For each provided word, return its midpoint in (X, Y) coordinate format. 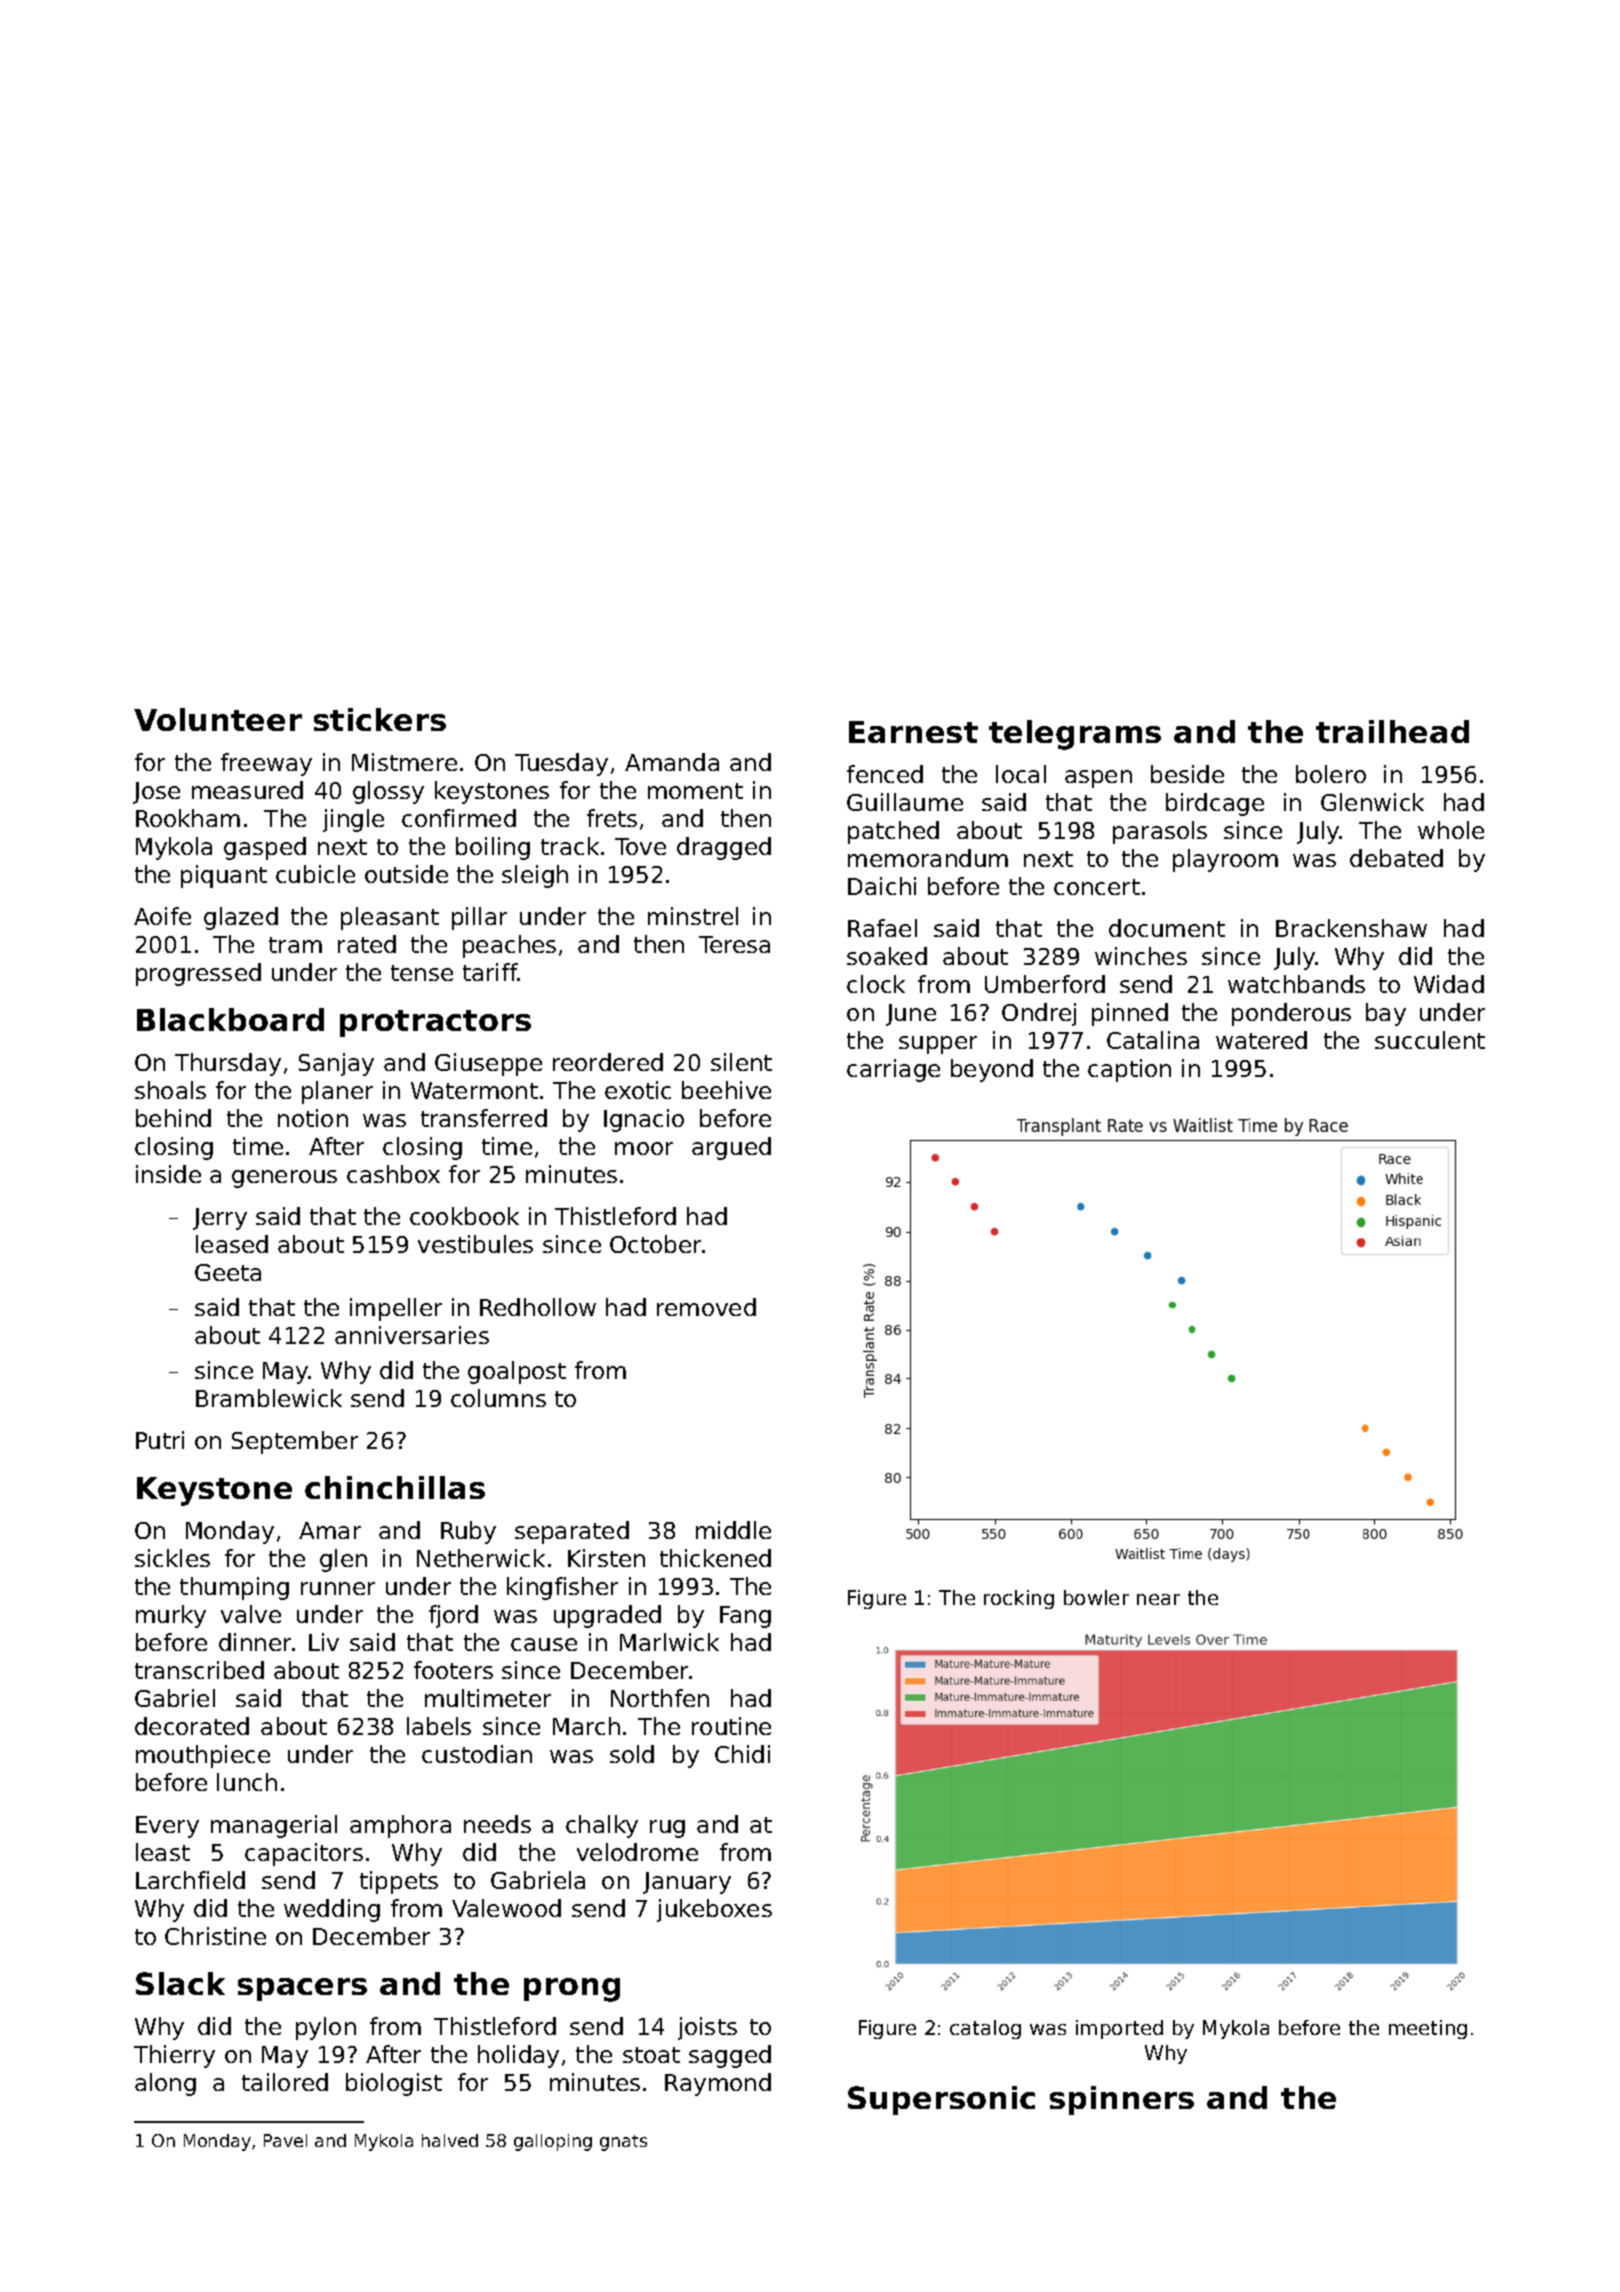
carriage (893, 1070)
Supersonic (941, 2100)
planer (337, 1092)
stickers (380, 719)
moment (695, 791)
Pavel (285, 2140)
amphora (400, 1826)
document (1167, 928)
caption (1129, 1070)
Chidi (742, 1754)
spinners (1122, 2100)
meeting (1428, 2029)
